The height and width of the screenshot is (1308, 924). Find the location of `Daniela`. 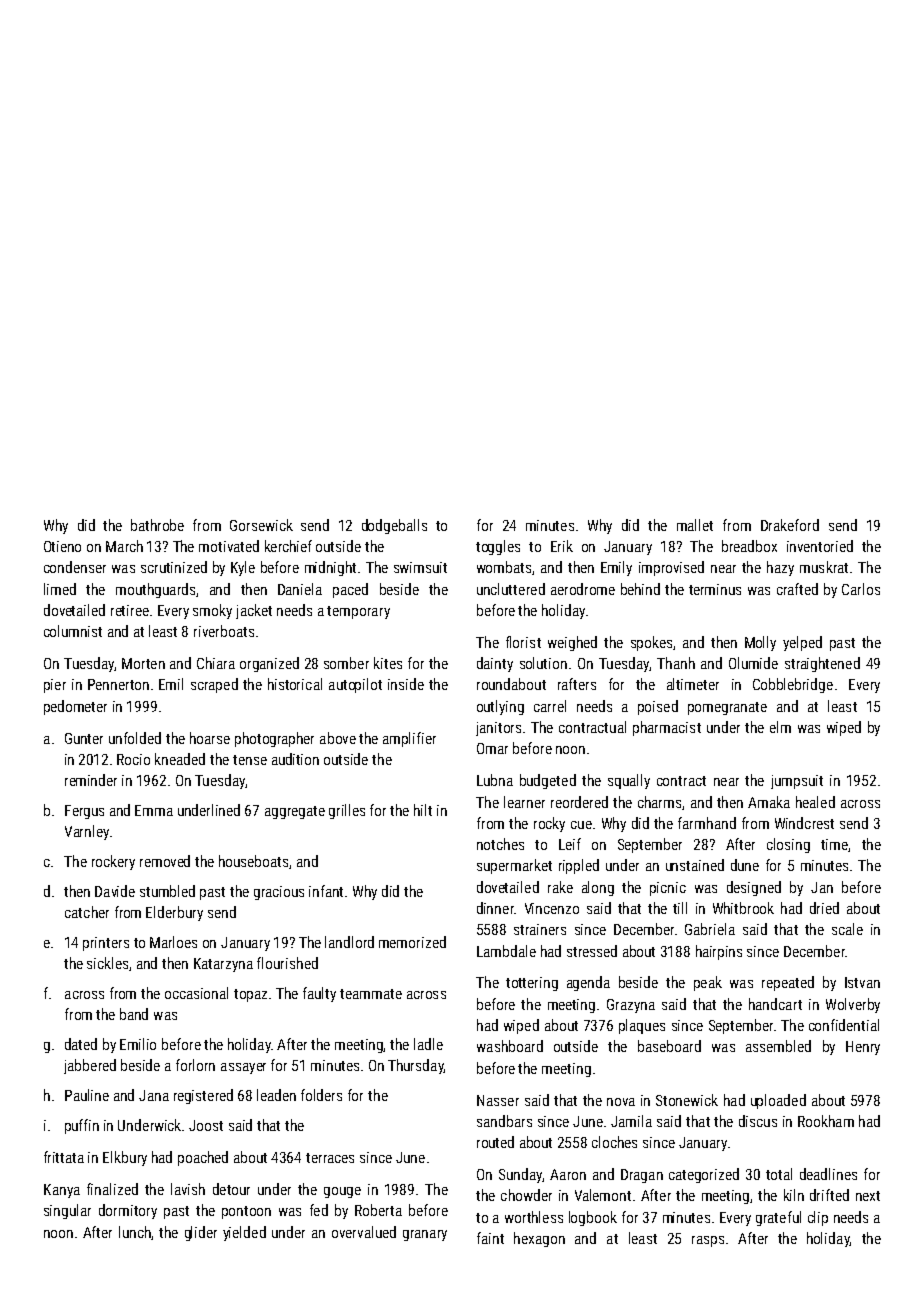

Daniela is located at coordinates (300, 589).
